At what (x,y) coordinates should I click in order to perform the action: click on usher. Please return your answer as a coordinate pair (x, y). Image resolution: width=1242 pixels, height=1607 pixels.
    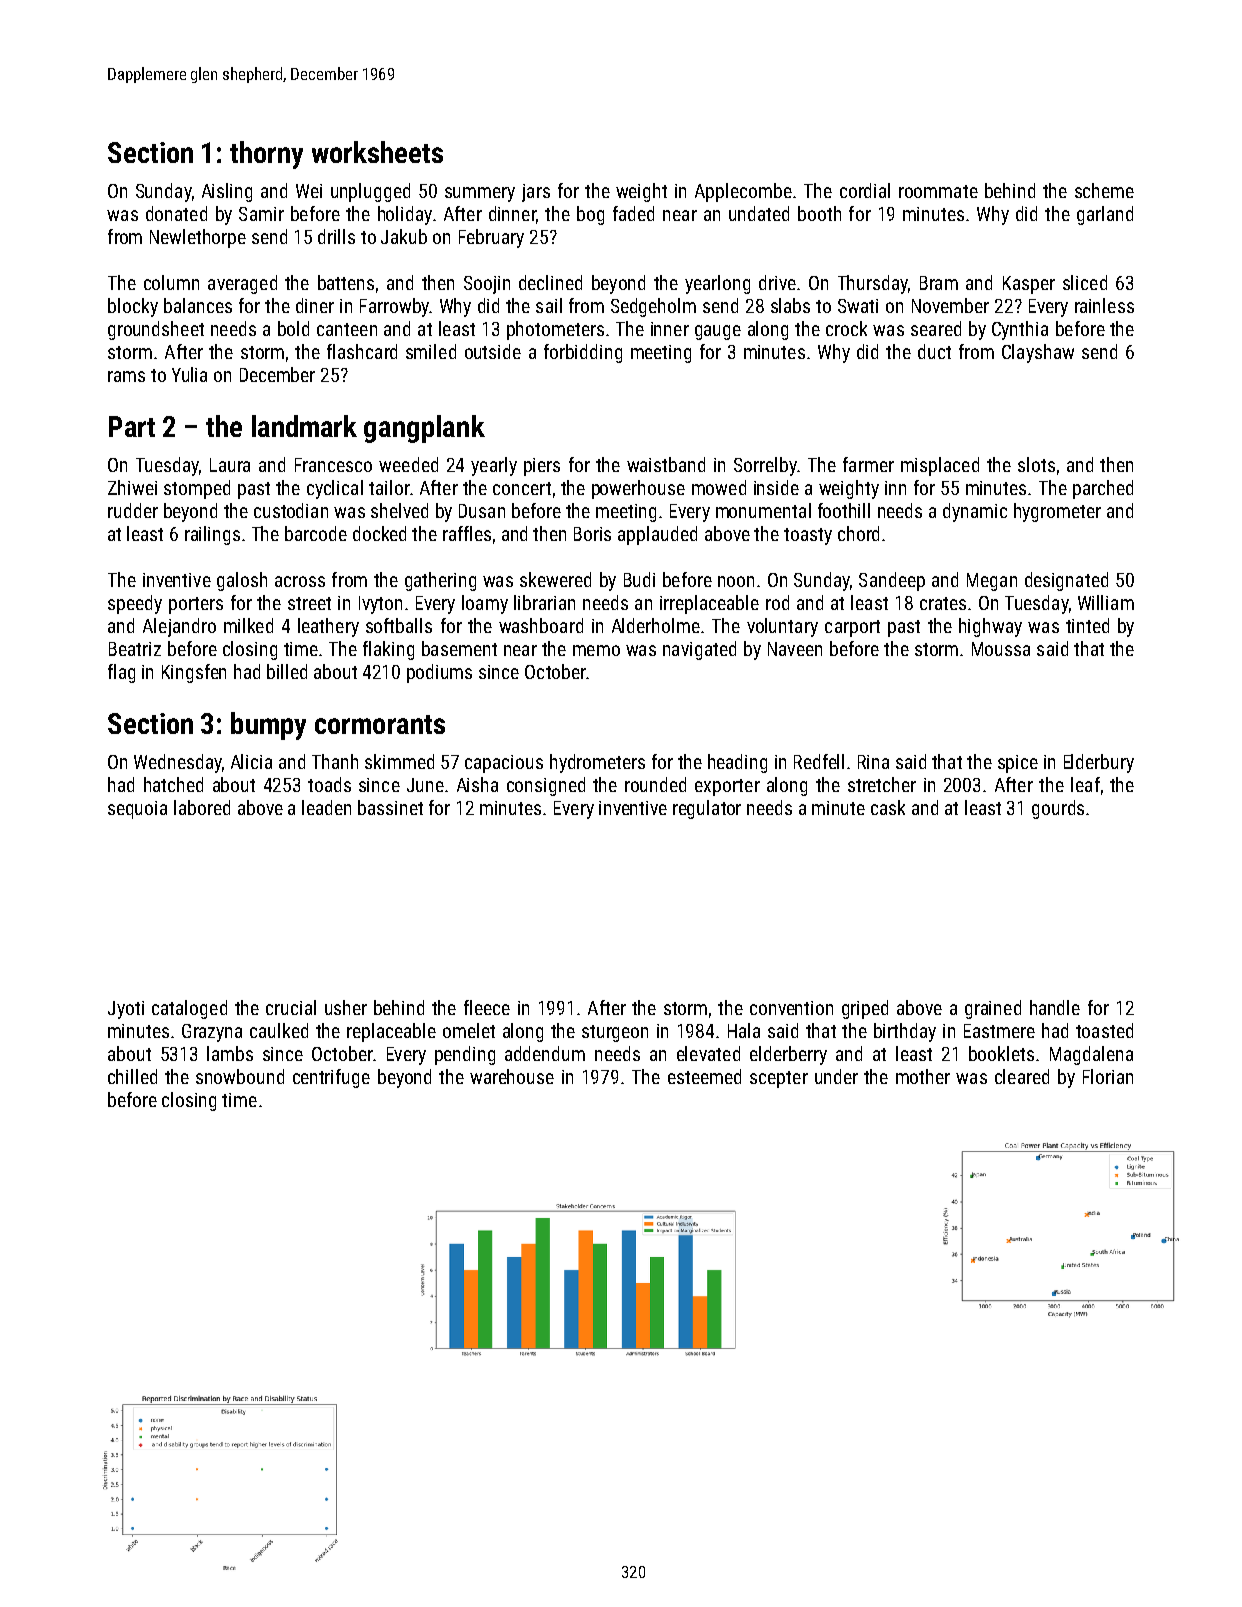
    Looking at the image, I should click on (346, 1007).
